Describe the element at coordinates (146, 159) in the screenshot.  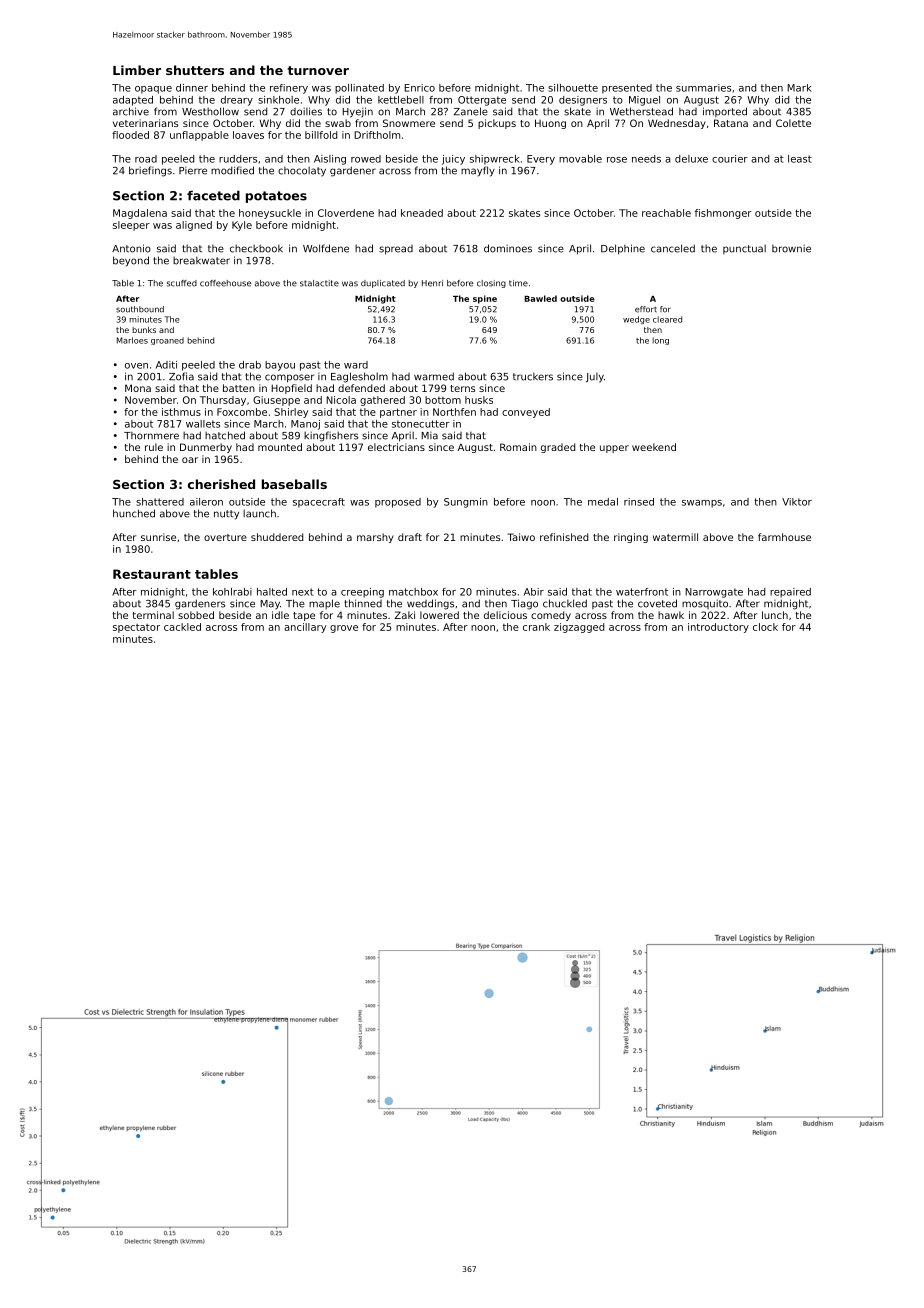
I see `road` at that location.
